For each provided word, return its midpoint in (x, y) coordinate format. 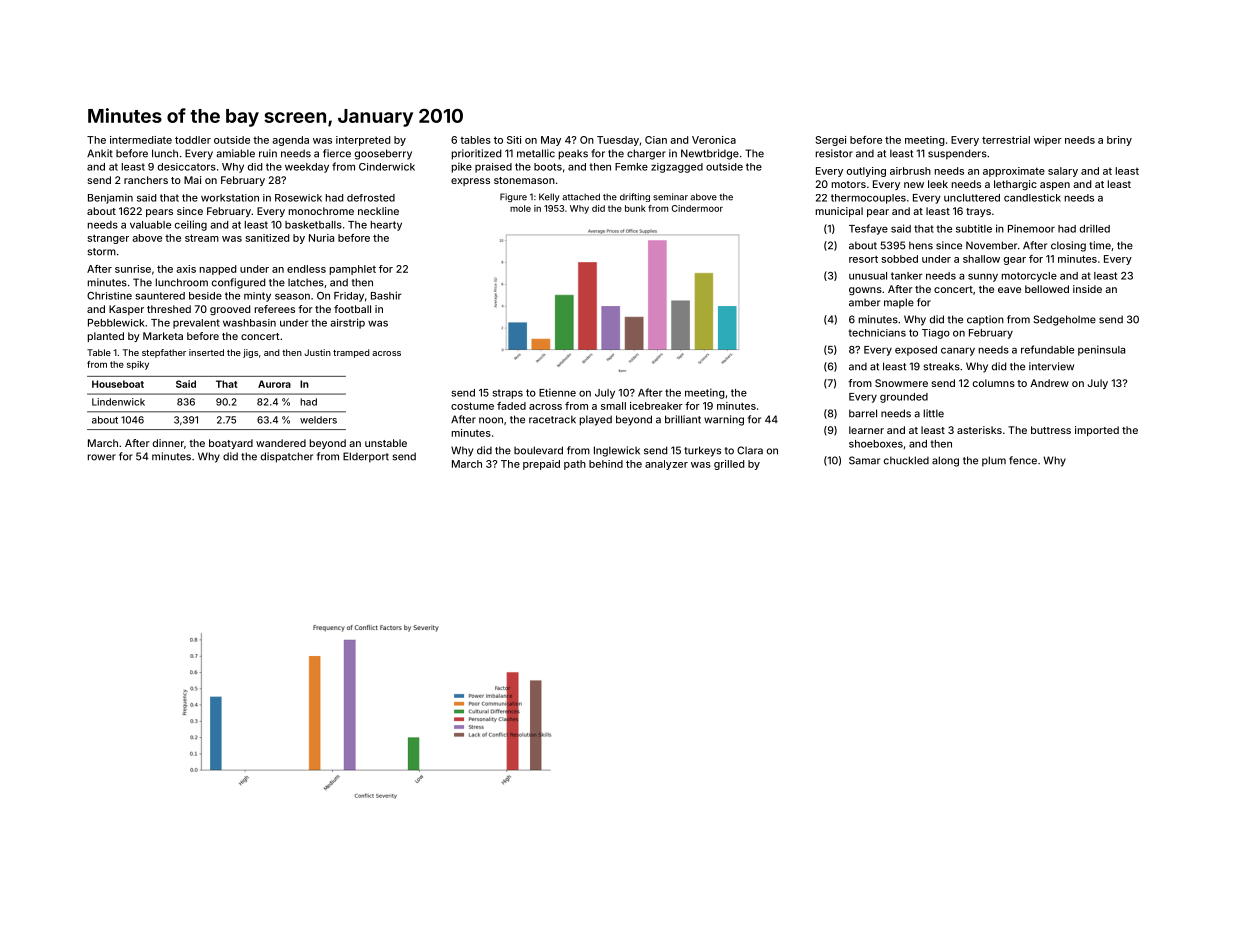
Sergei (831, 141)
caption (985, 320)
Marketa (163, 336)
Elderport (366, 457)
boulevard (538, 450)
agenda (290, 141)
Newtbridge (710, 154)
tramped (351, 353)
